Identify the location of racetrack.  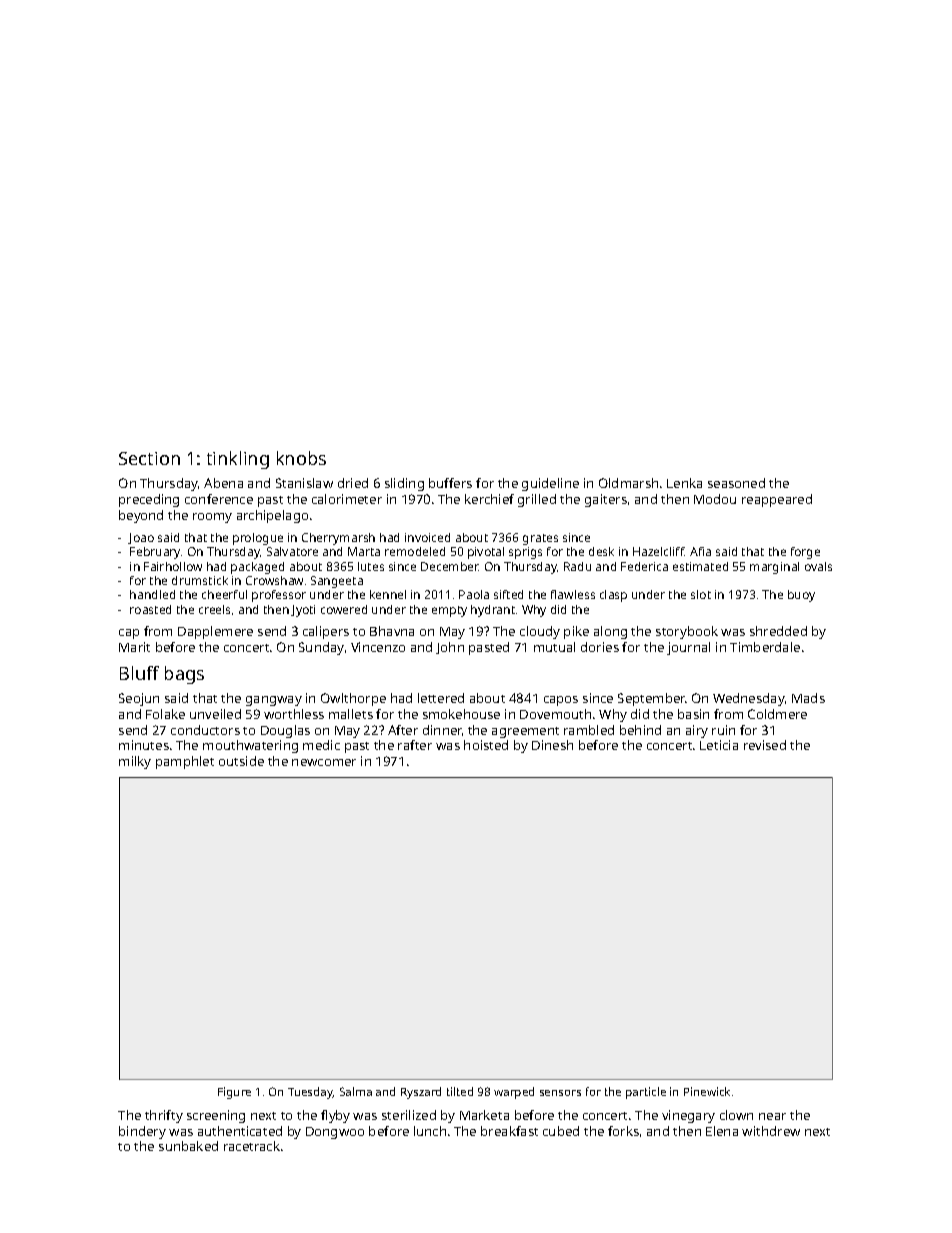
(252, 1146).
